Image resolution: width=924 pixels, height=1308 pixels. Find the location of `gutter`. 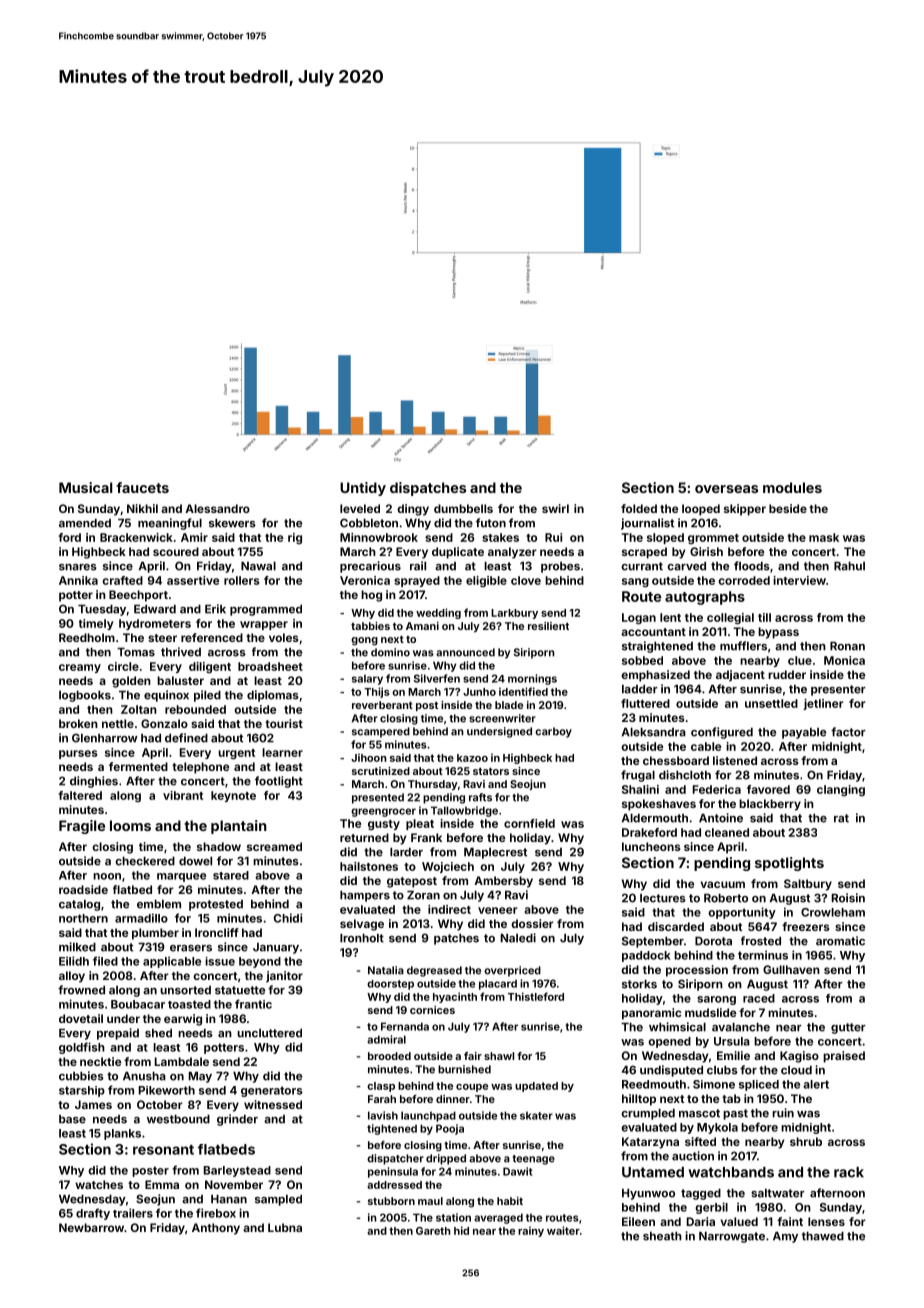

gutter is located at coordinates (848, 1028).
